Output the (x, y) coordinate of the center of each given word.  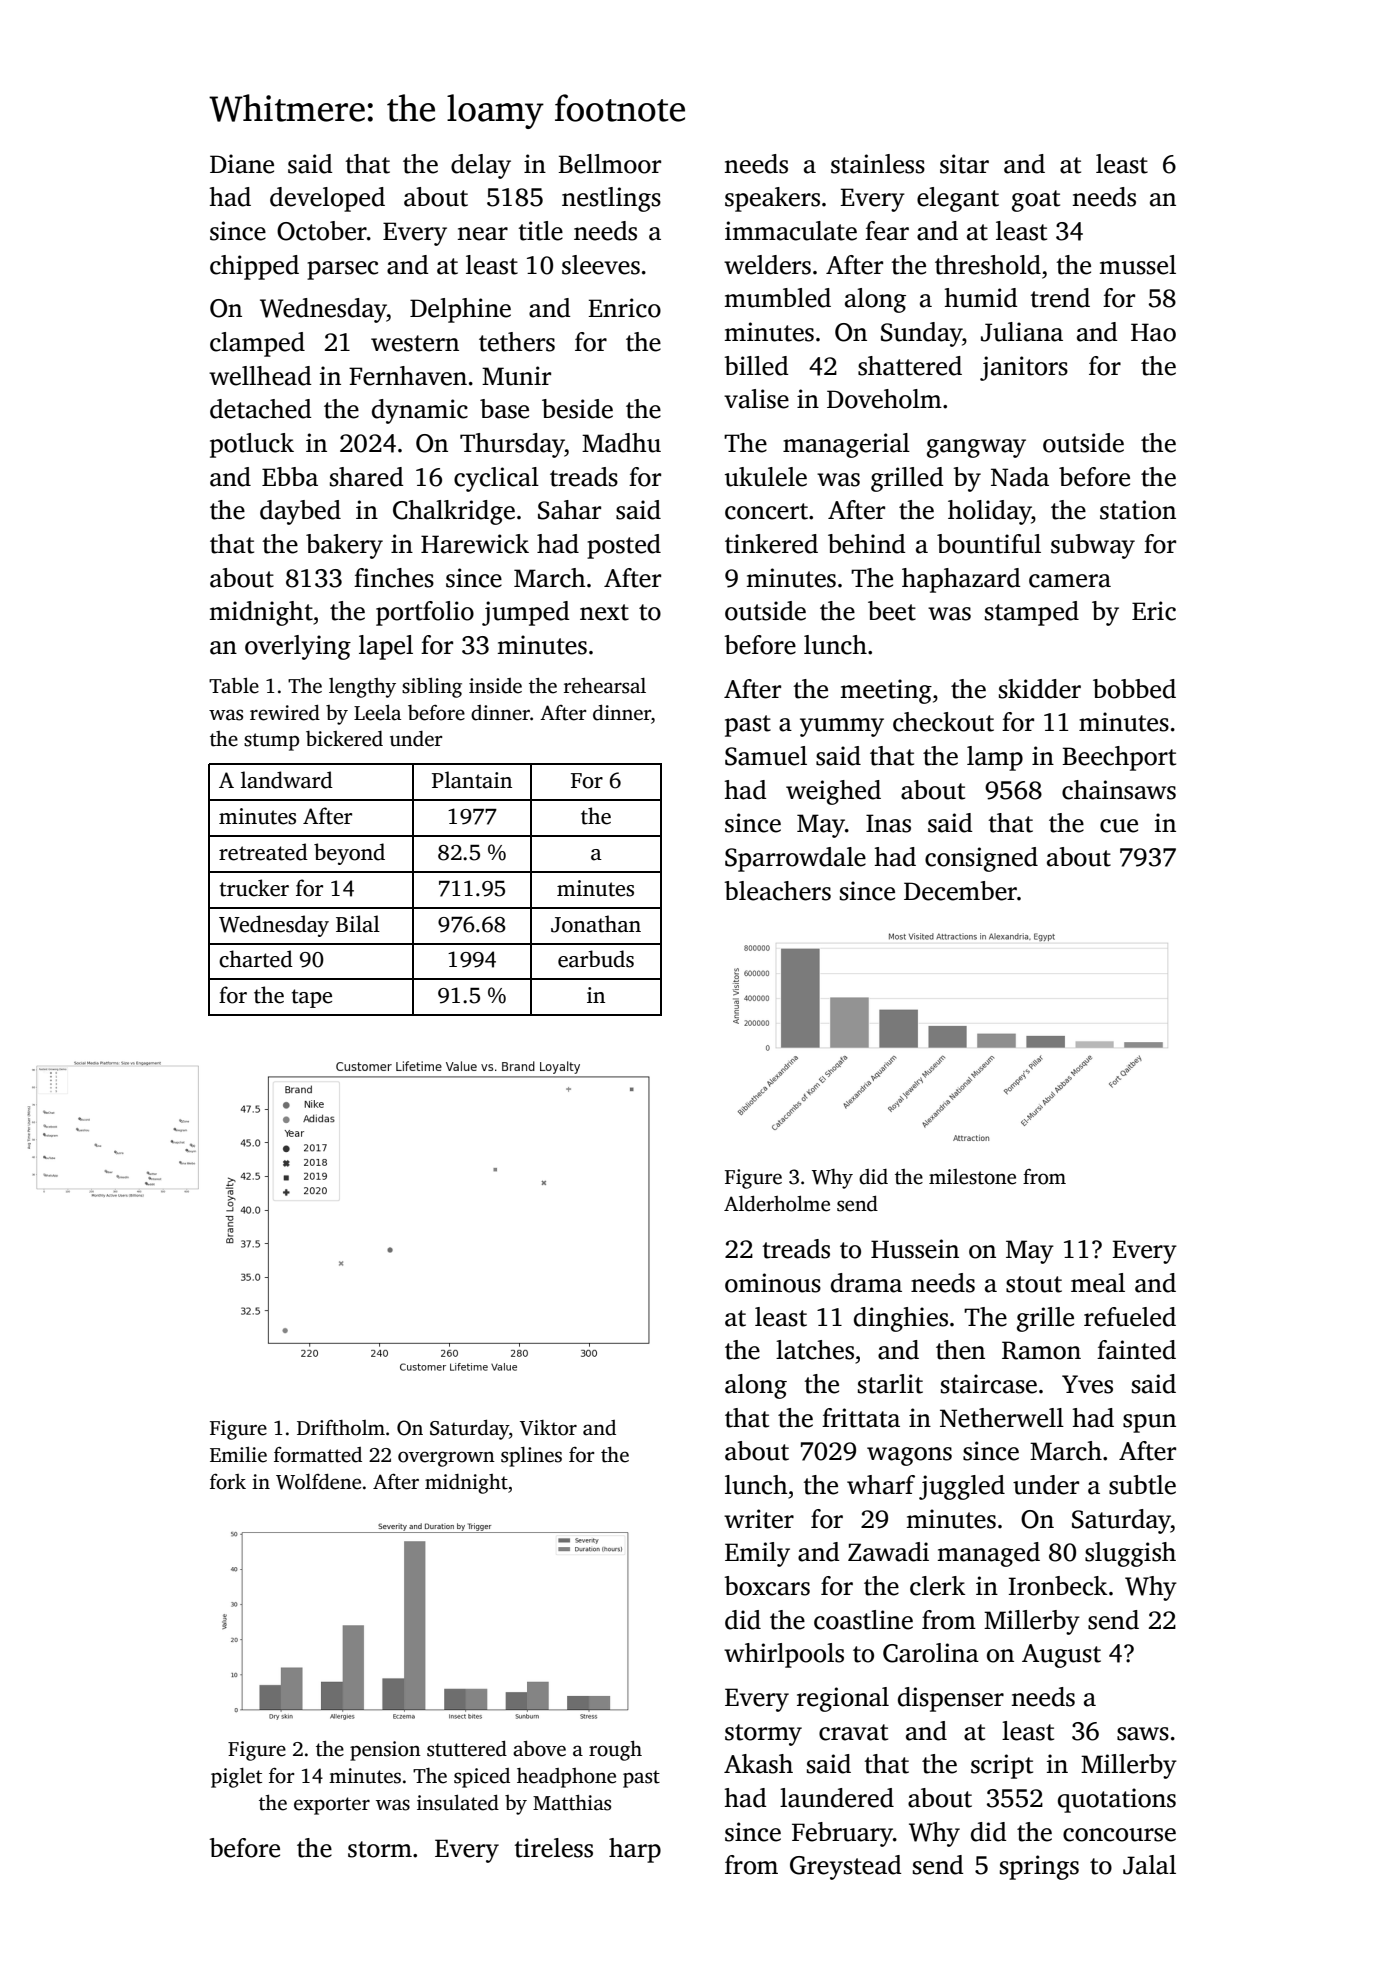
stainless (878, 164)
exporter (332, 1806)
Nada (1020, 477)
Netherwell (1002, 1418)
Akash (758, 1764)
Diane (242, 164)
